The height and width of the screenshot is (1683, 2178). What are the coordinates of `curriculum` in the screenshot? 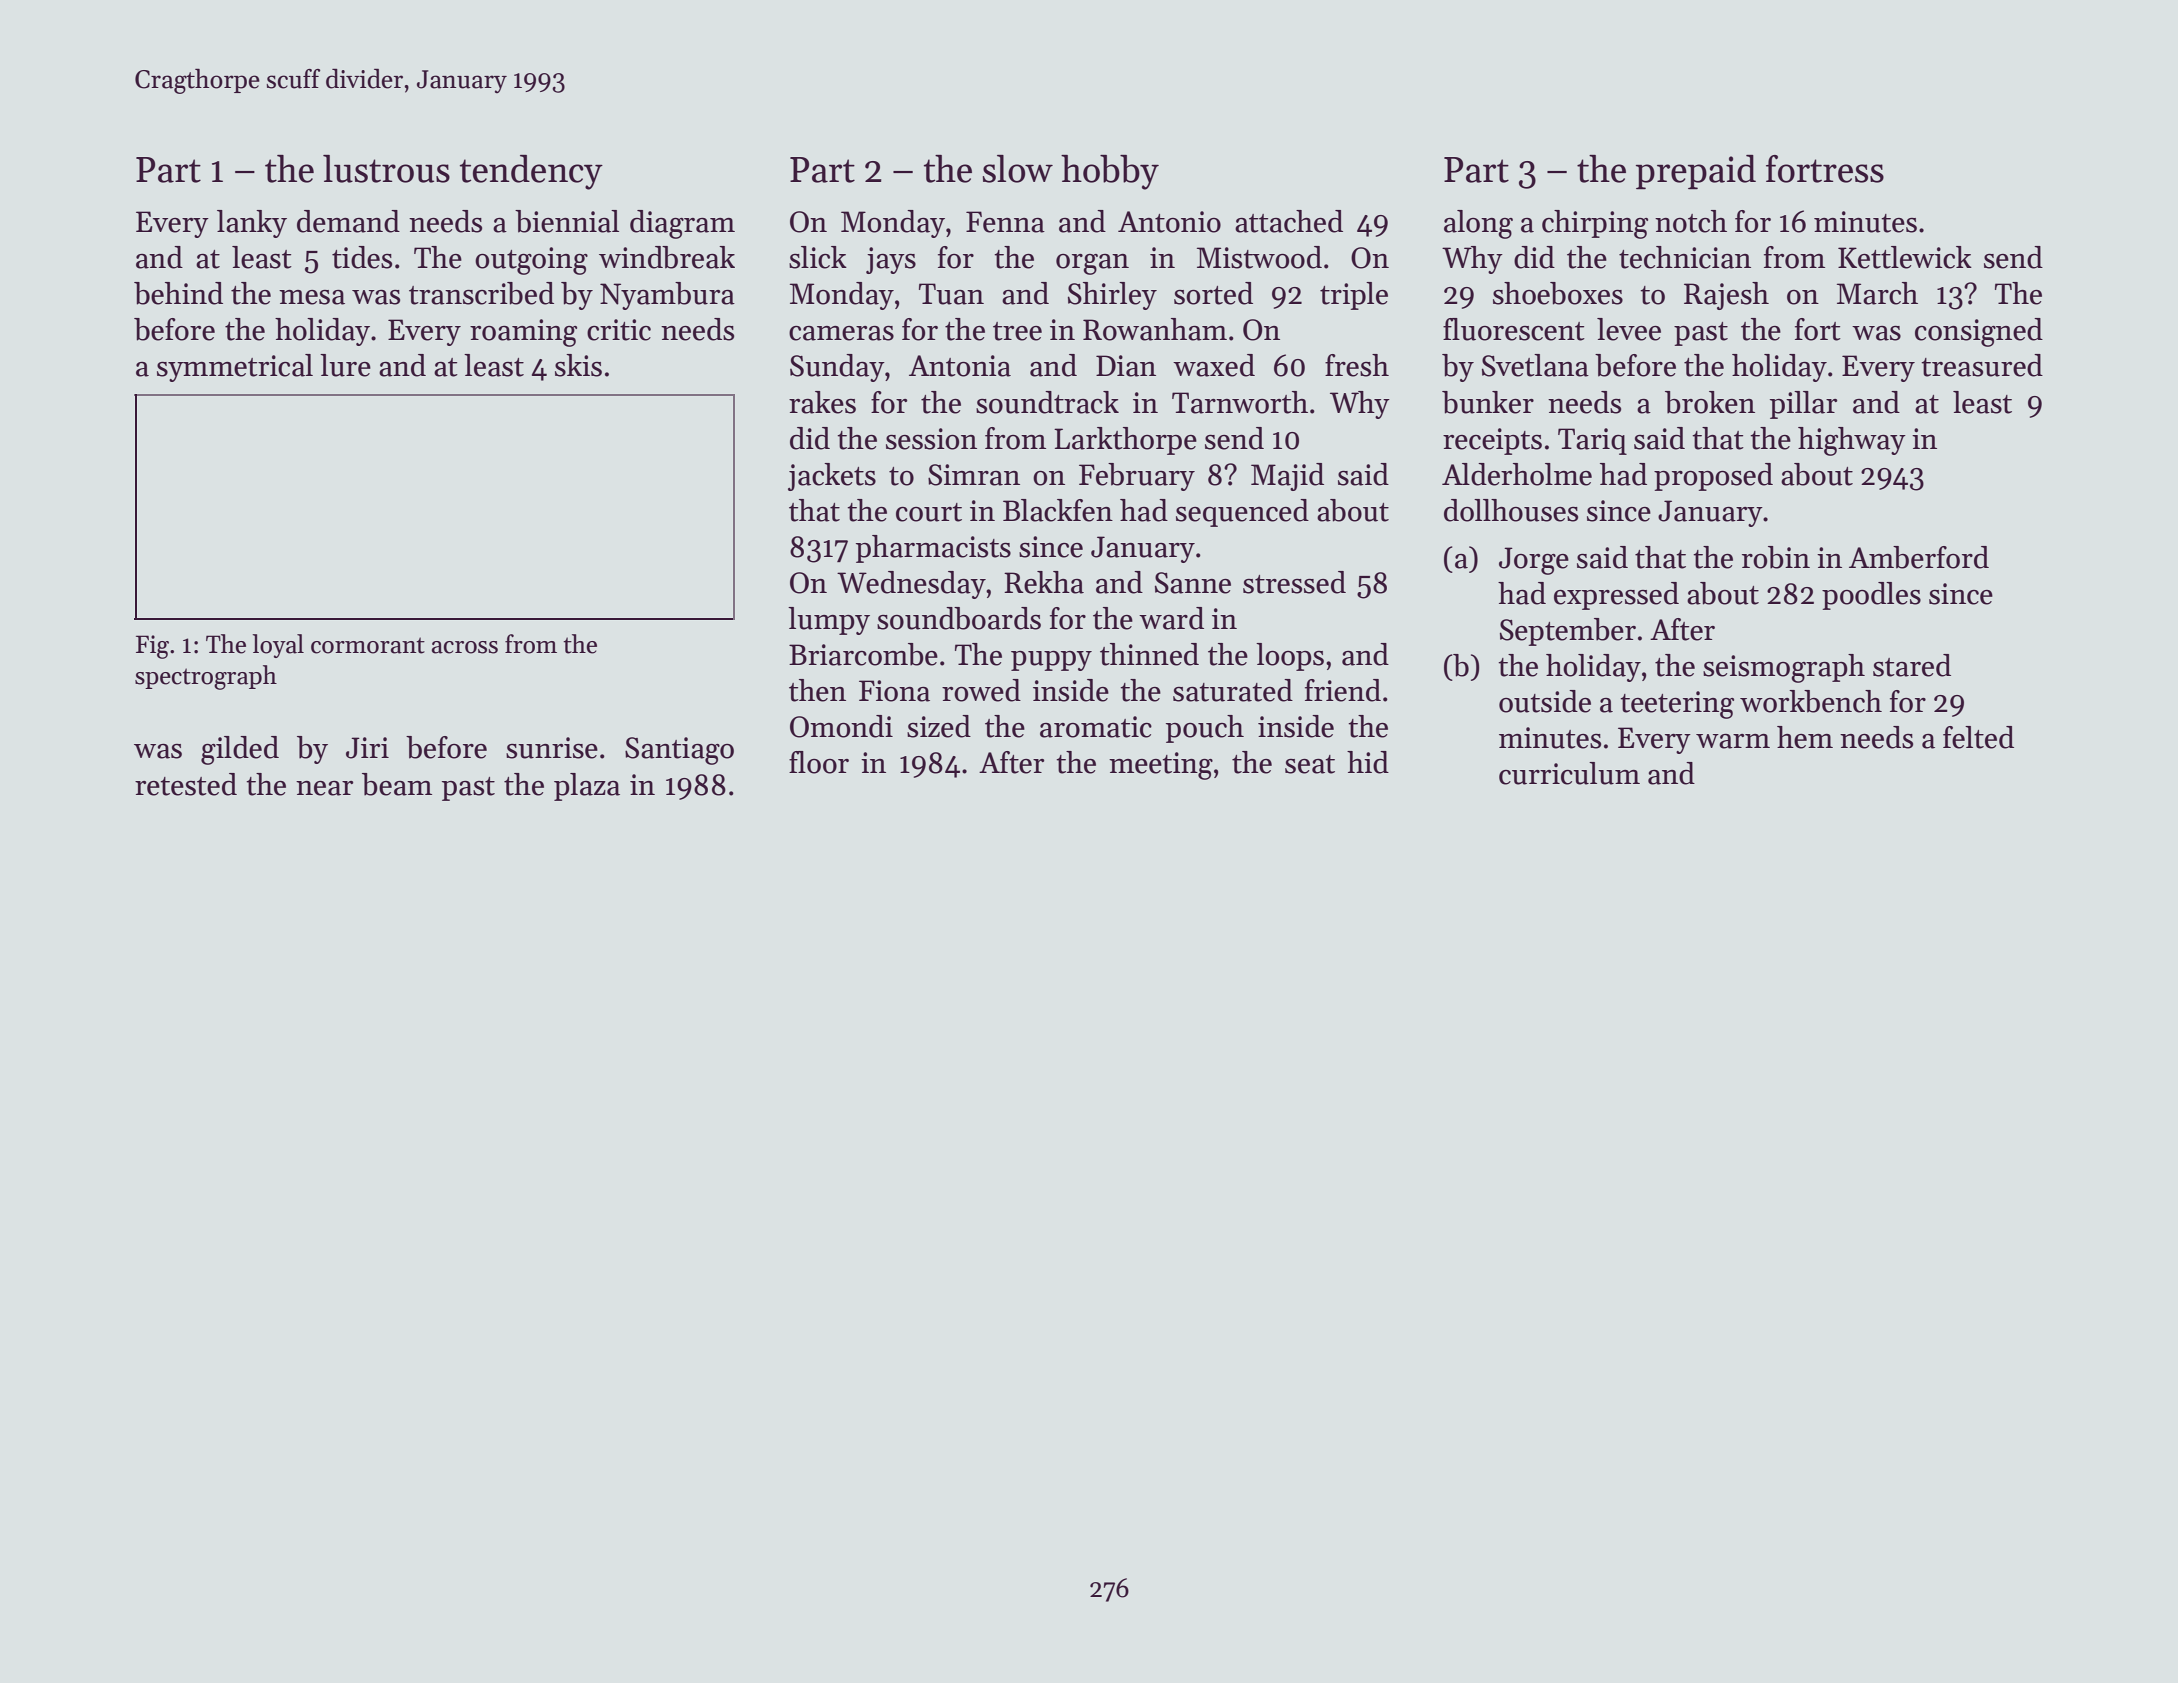 It's located at (1569, 773).
